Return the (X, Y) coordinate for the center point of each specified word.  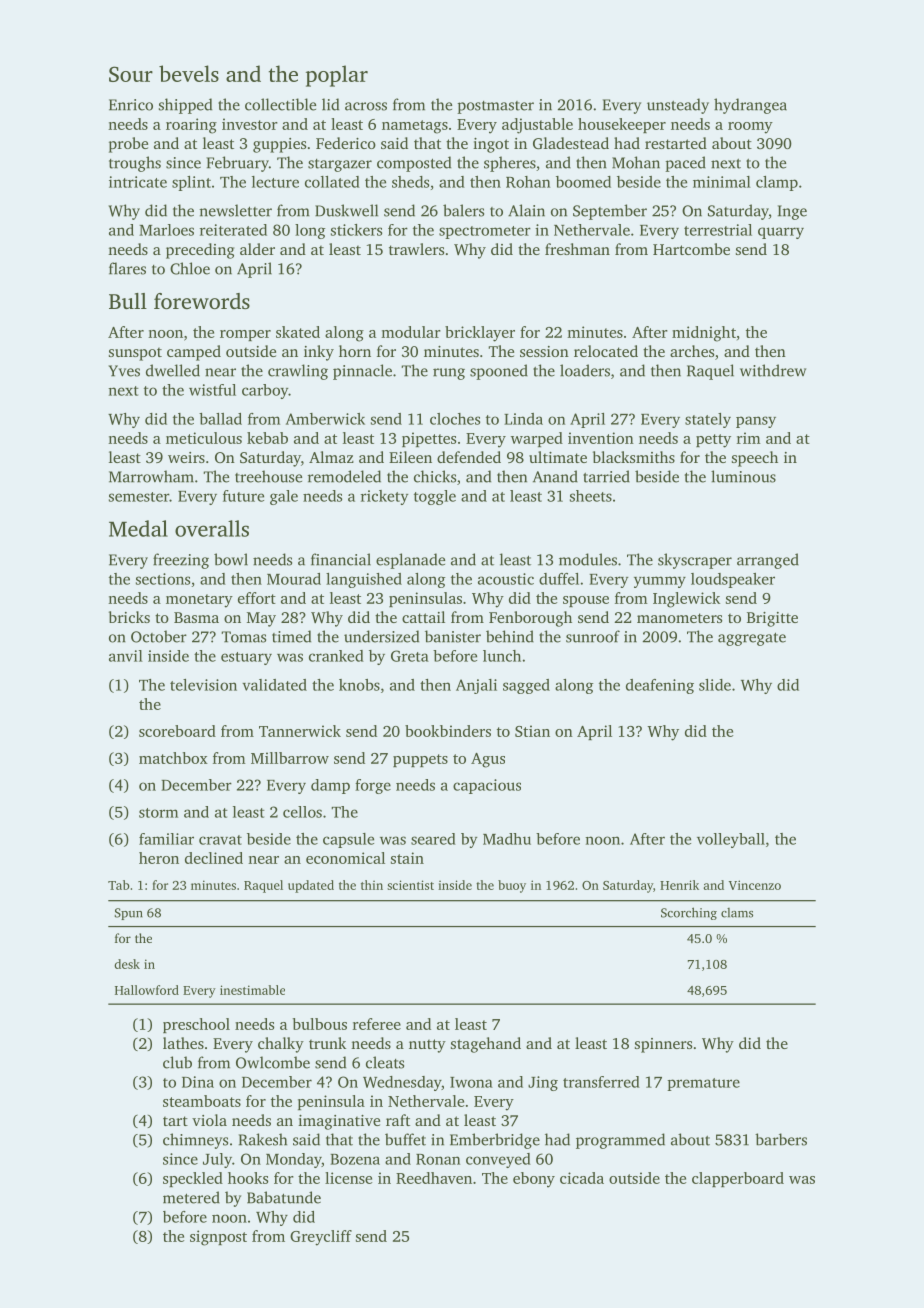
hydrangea (750, 106)
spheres (510, 164)
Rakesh (263, 1139)
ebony (534, 1180)
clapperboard (738, 1179)
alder (257, 249)
